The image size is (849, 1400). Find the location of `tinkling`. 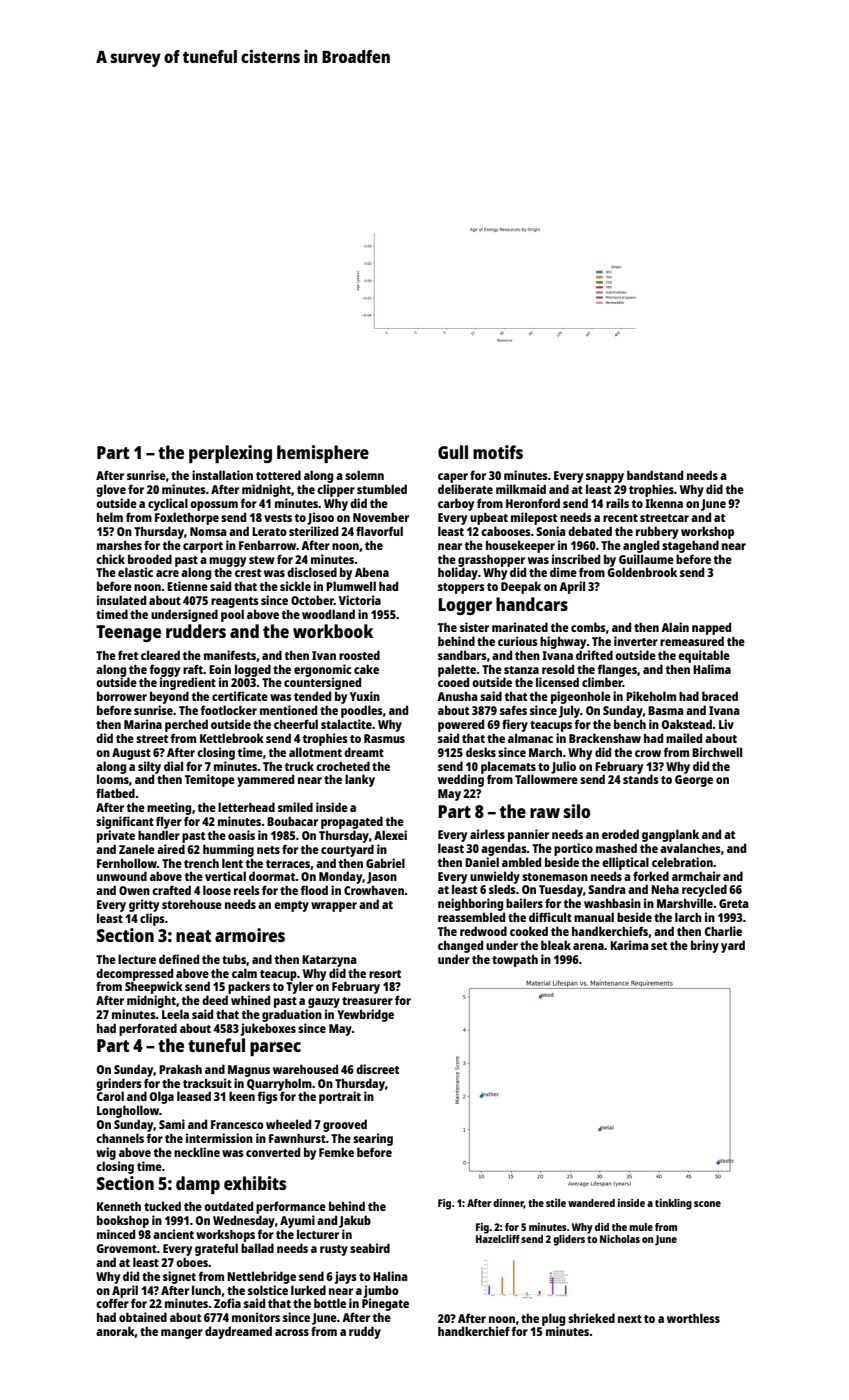

tinkling is located at coordinates (673, 1204).
